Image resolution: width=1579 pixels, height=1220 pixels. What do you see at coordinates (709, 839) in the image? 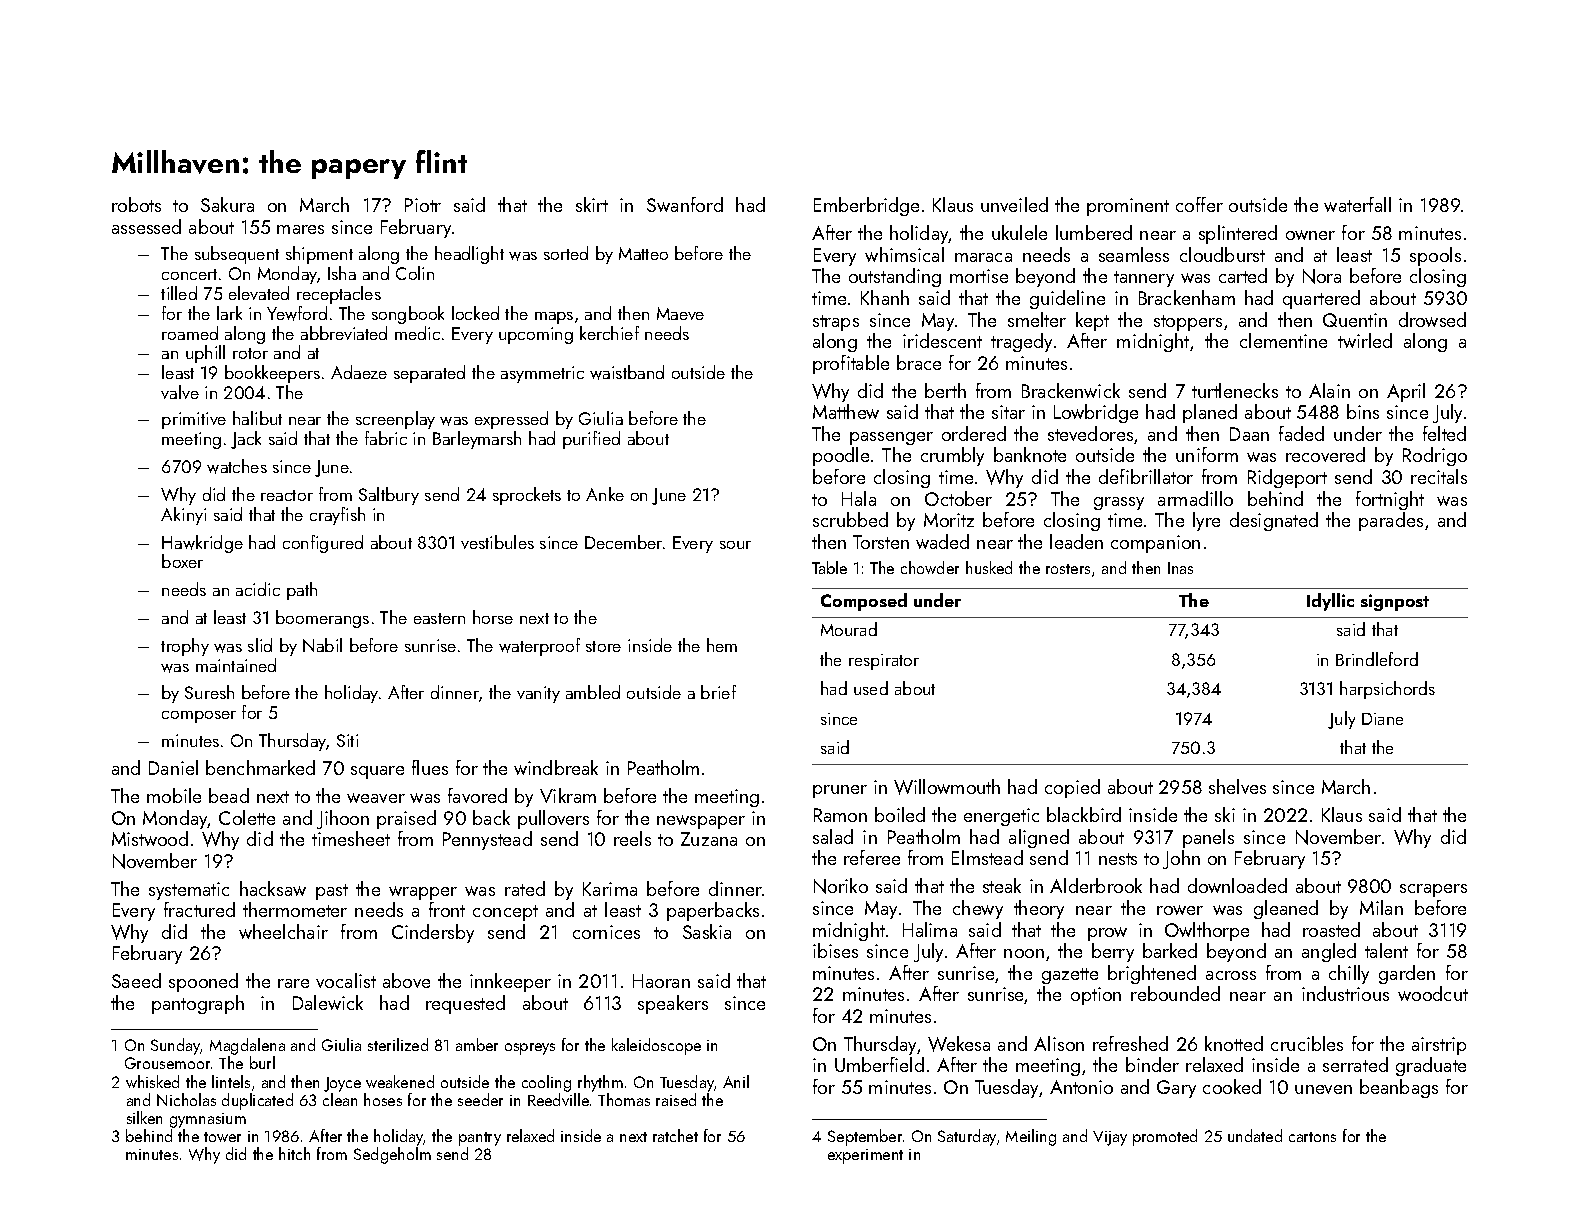
I see `Zuzana` at bounding box center [709, 839].
